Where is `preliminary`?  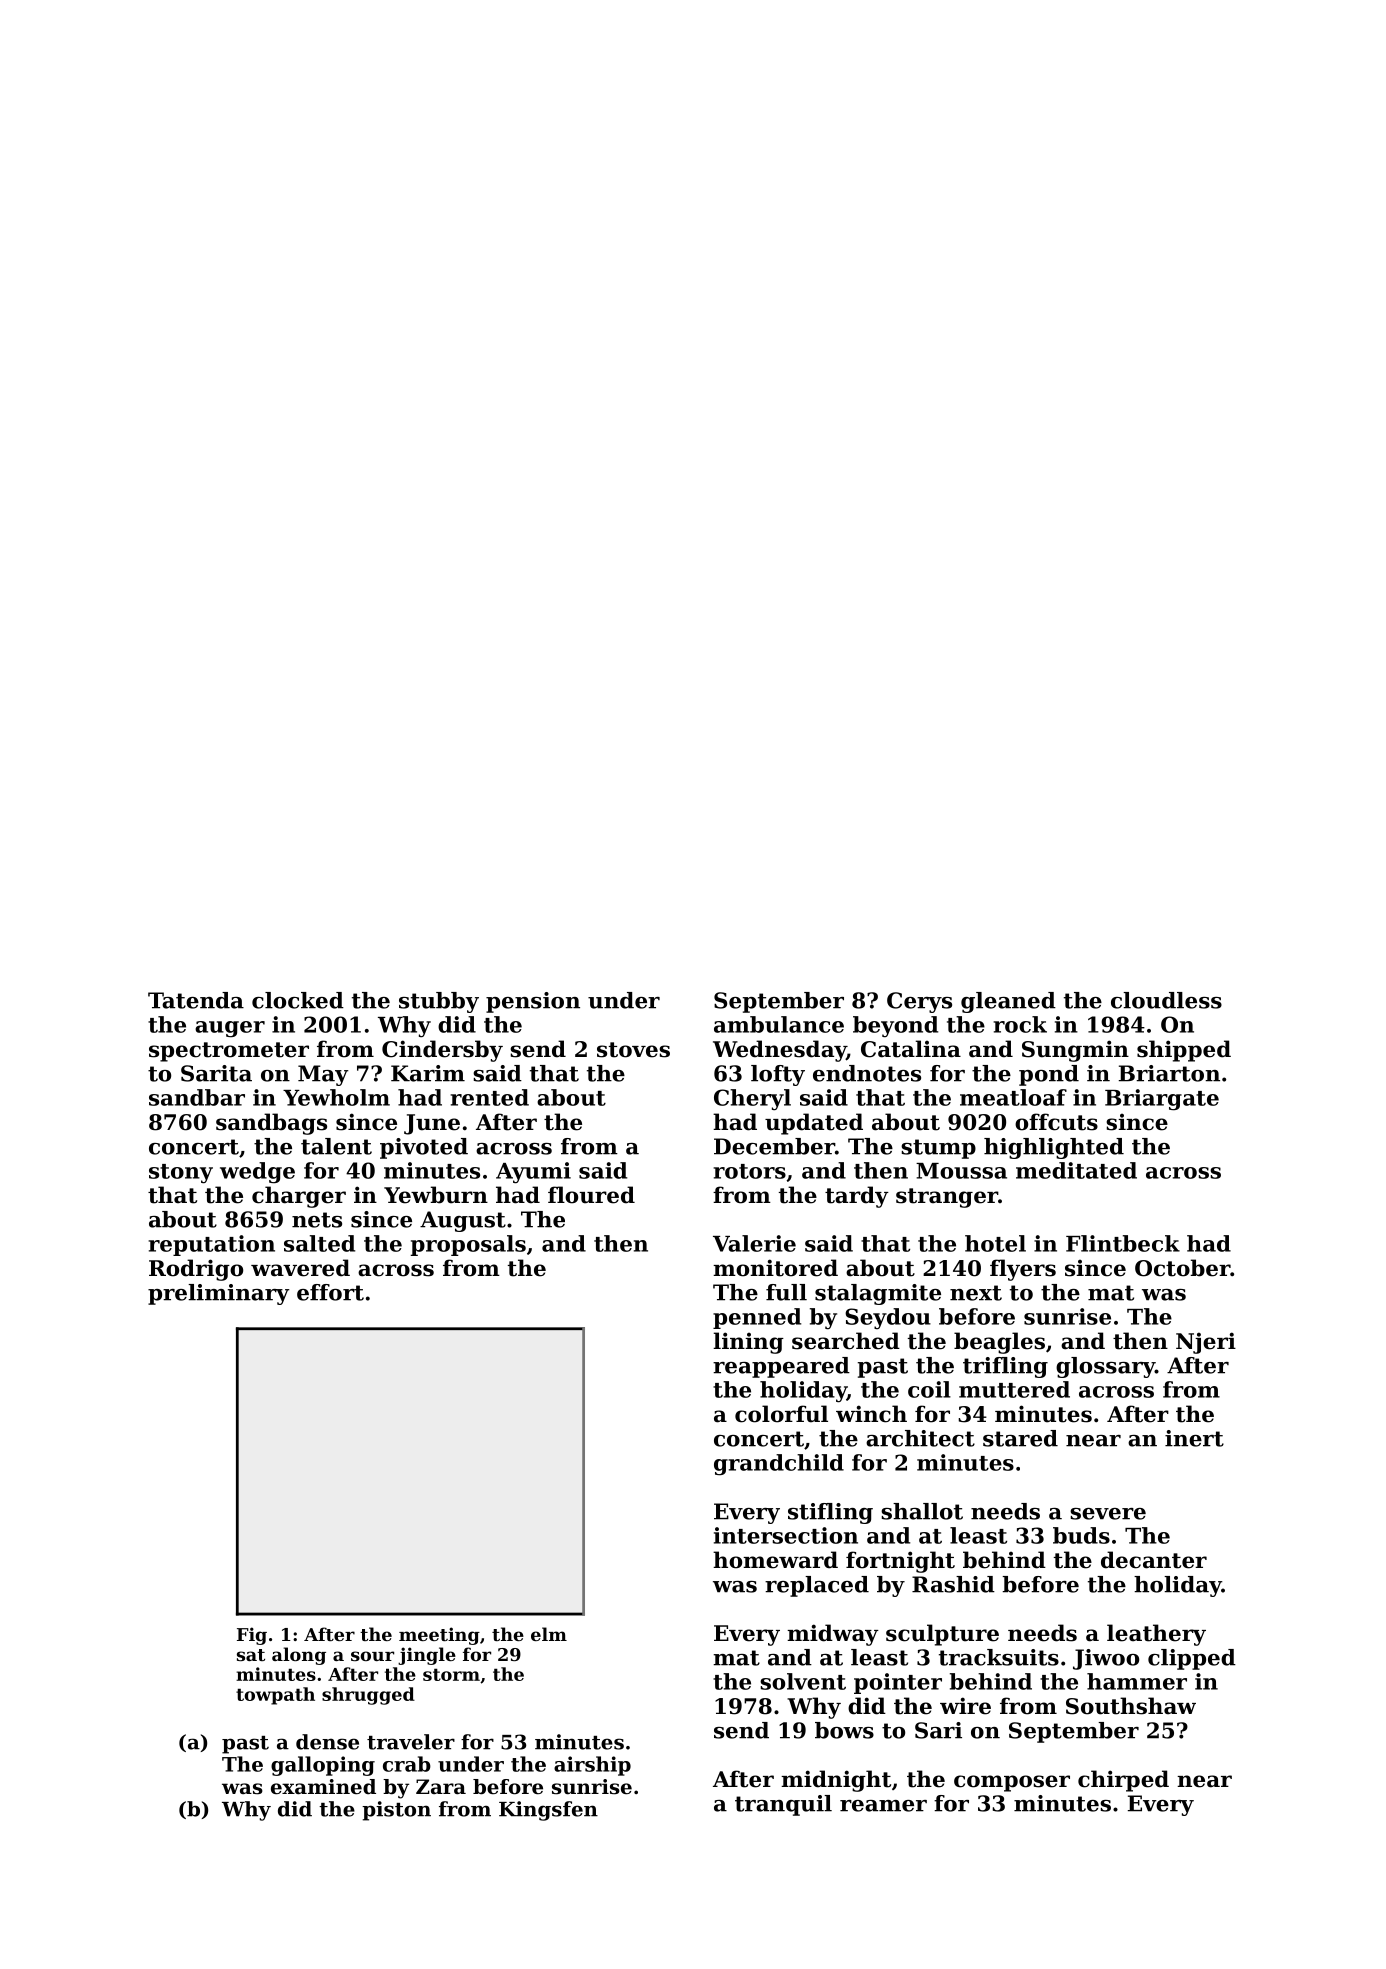
preliminary is located at coordinates (219, 1294).
